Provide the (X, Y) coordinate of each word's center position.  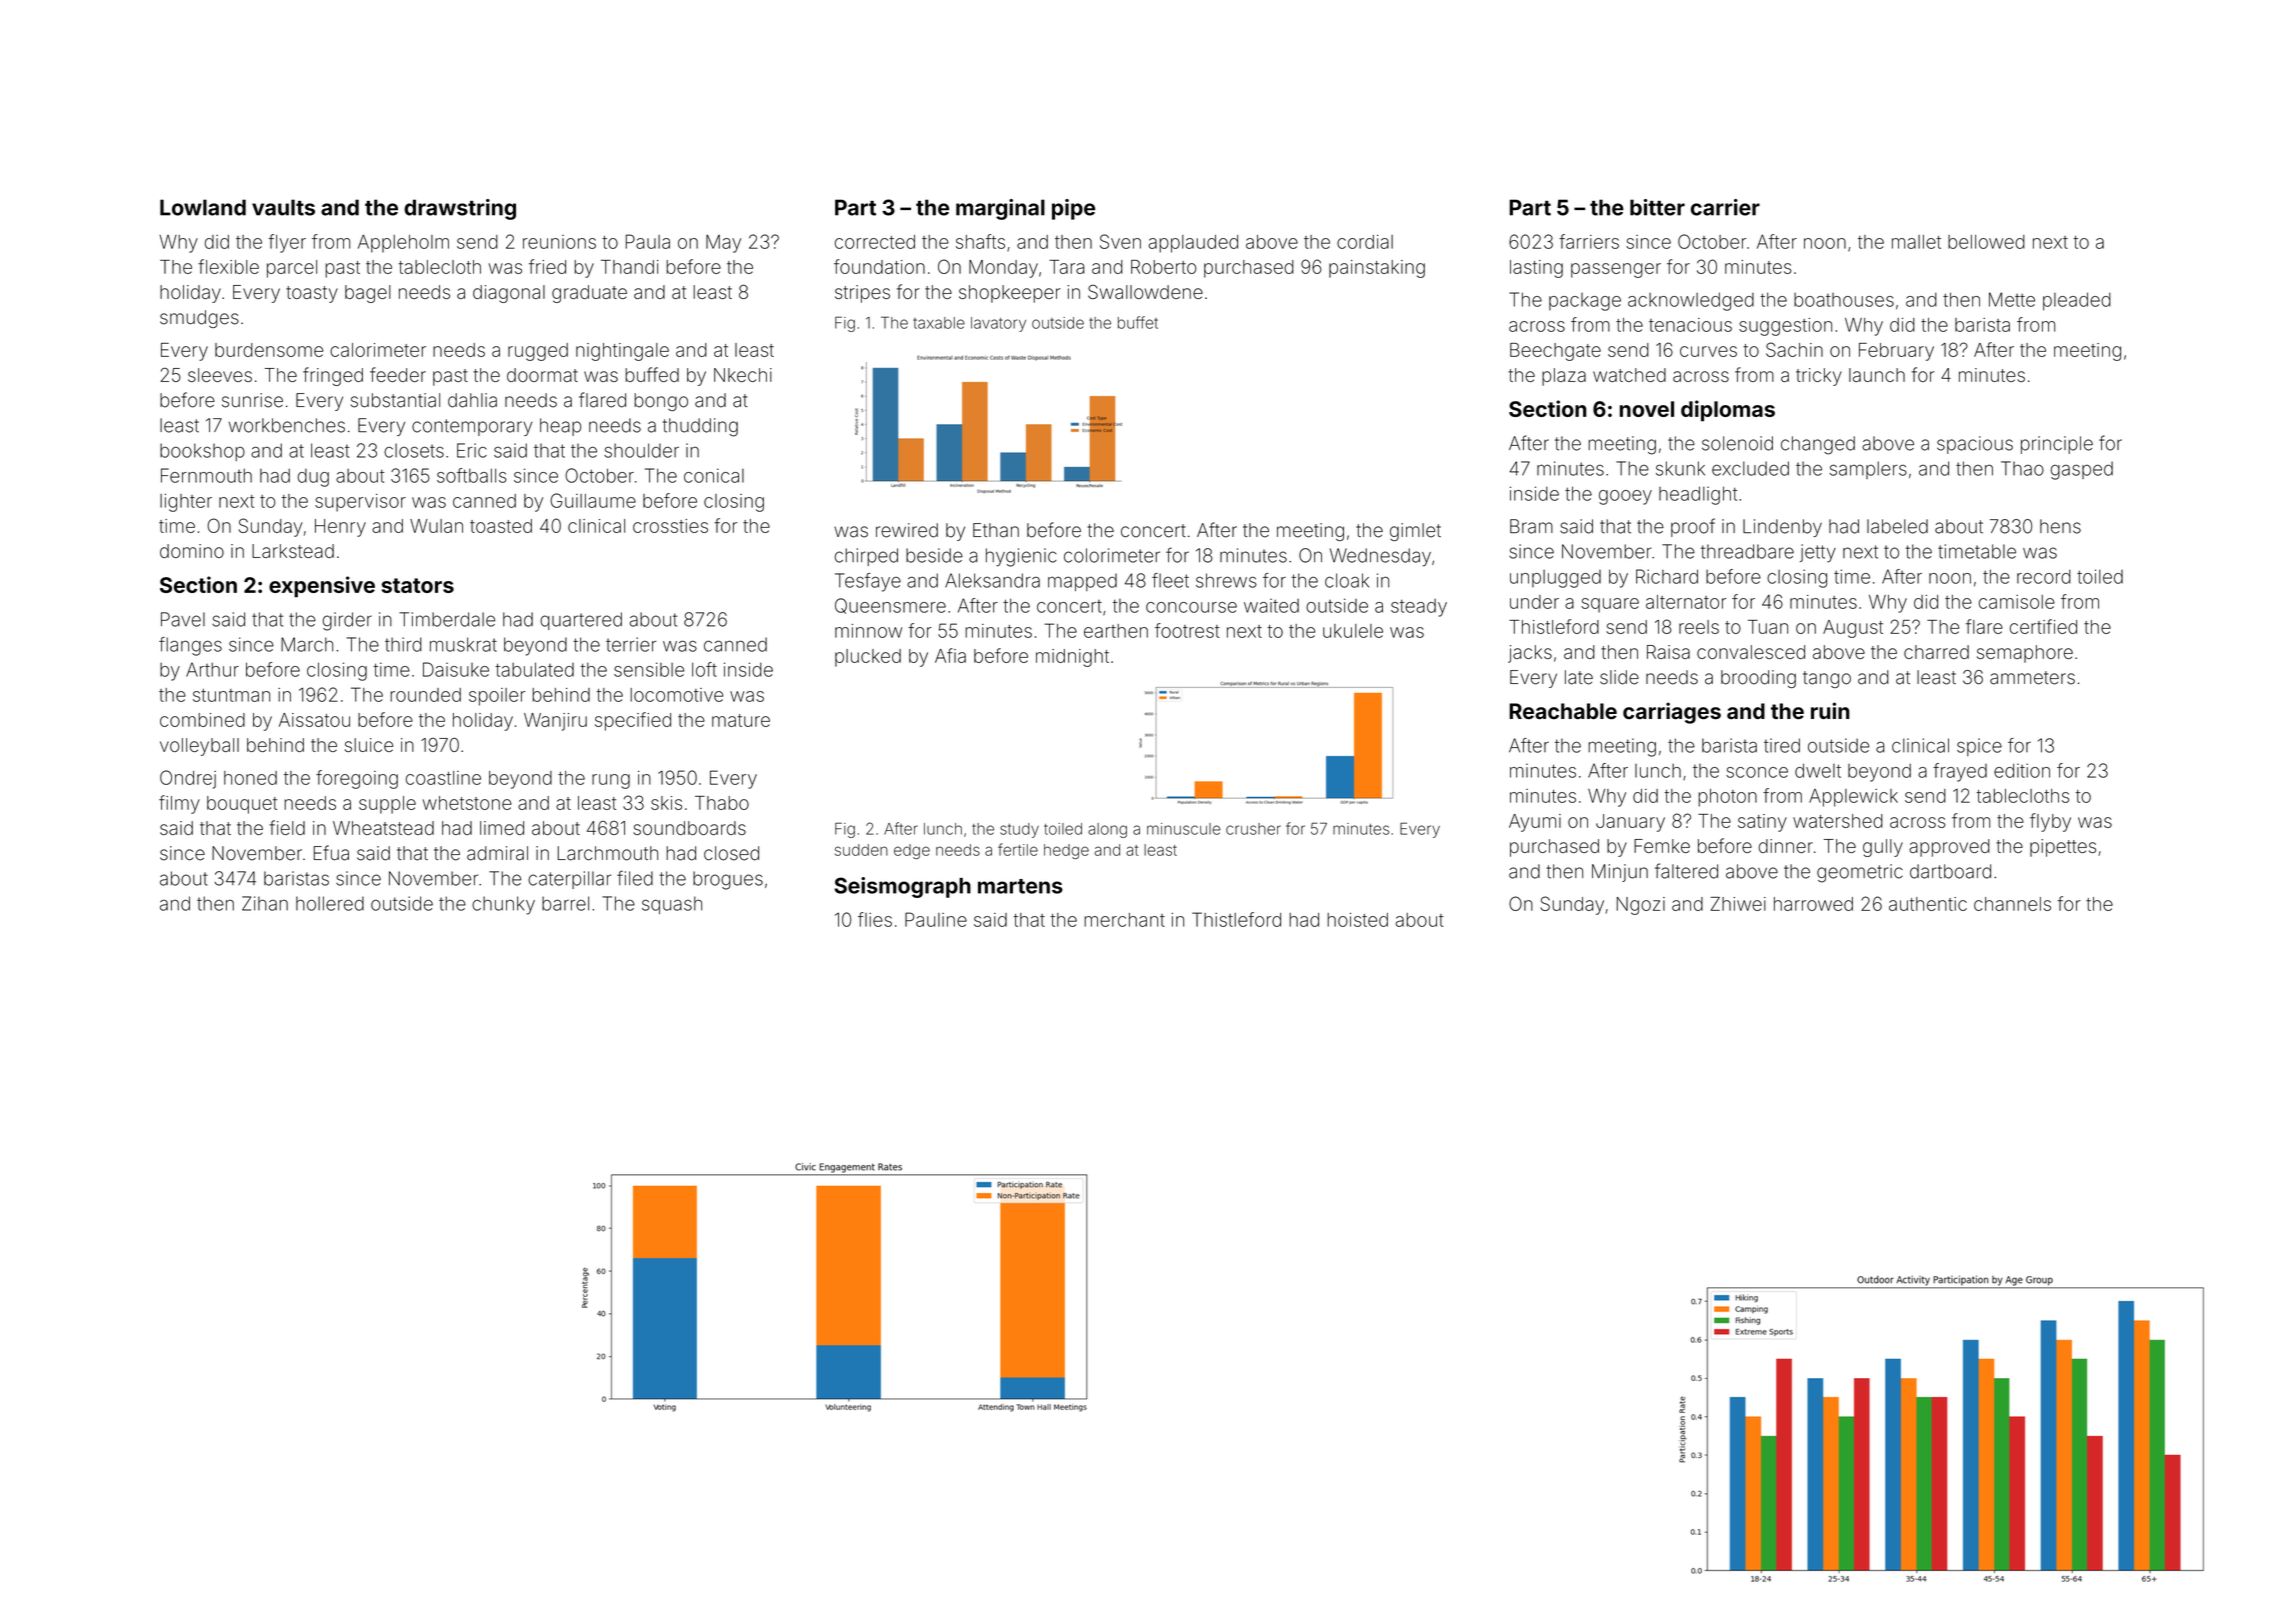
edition (2022, 770)
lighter (186, 503)
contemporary (472, 427)
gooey (1625, 497)
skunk (1680, 468)
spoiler (497, 697)
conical (714, 475)
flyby (2050, 822)
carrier (1725, 207)
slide (1619, 677)
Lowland (203, 207)
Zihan (265, 903)
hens (2060, 526)
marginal (1000, 209)
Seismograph (902, 887)
